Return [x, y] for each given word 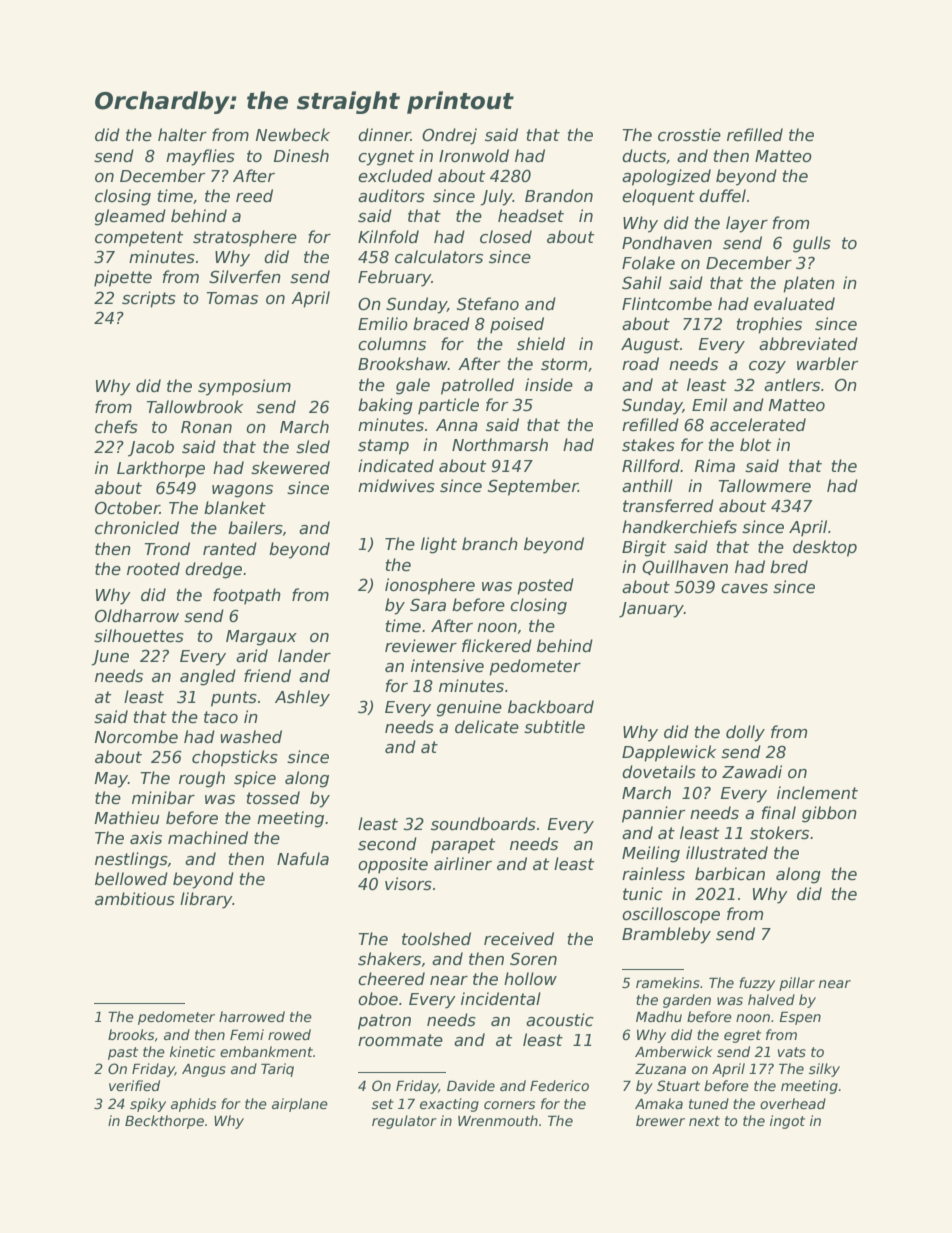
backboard [551, 707]
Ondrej [449, 136]
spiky [148, 1105]
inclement [817, 793]
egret [742, 1036]
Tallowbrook [195, 407]
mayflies [200, 157]
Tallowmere [765, 486]
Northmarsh [500, 445]
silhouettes [139, 636]
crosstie [689, 135]
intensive [447, 665]
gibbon [829, 814]
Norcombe [136, 737]
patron [384, 1022]
